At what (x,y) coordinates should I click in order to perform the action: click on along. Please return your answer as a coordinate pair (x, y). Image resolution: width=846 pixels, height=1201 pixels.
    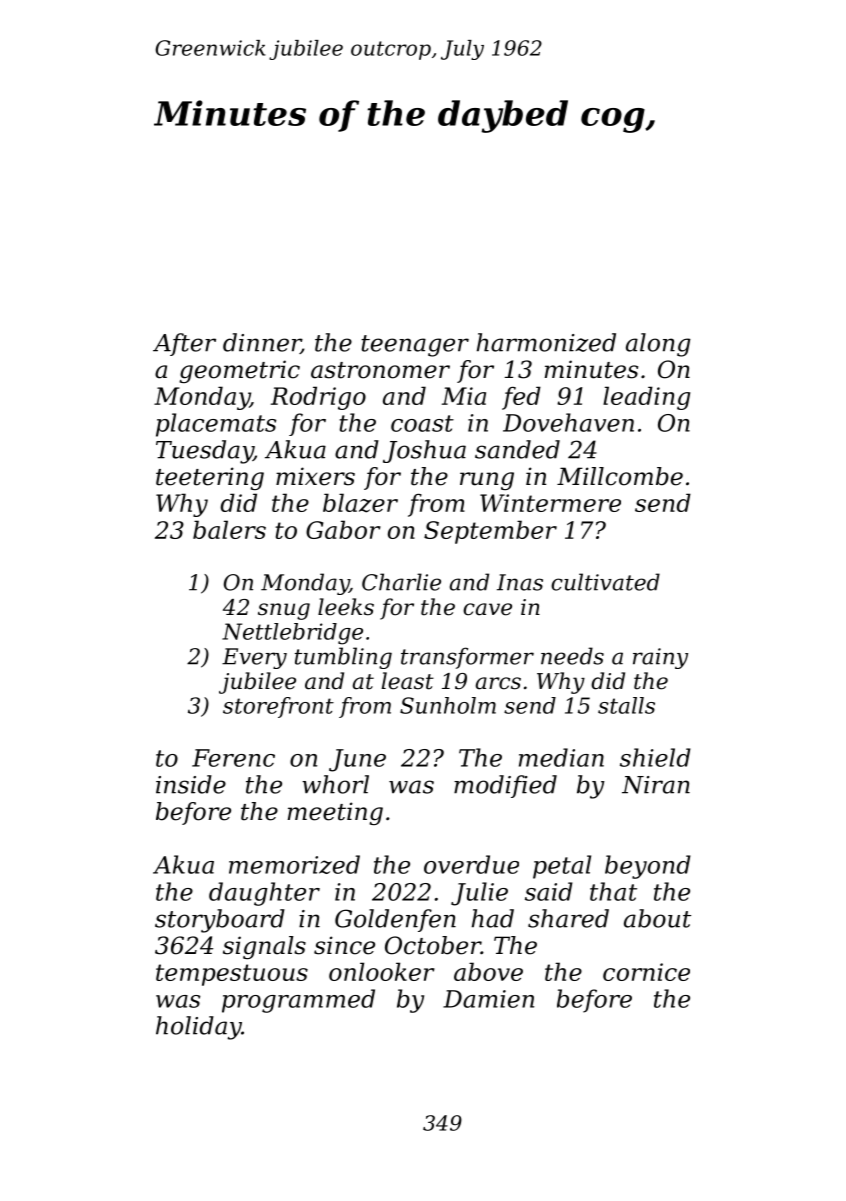
    Looking at the image, I should click on (658, 345).
